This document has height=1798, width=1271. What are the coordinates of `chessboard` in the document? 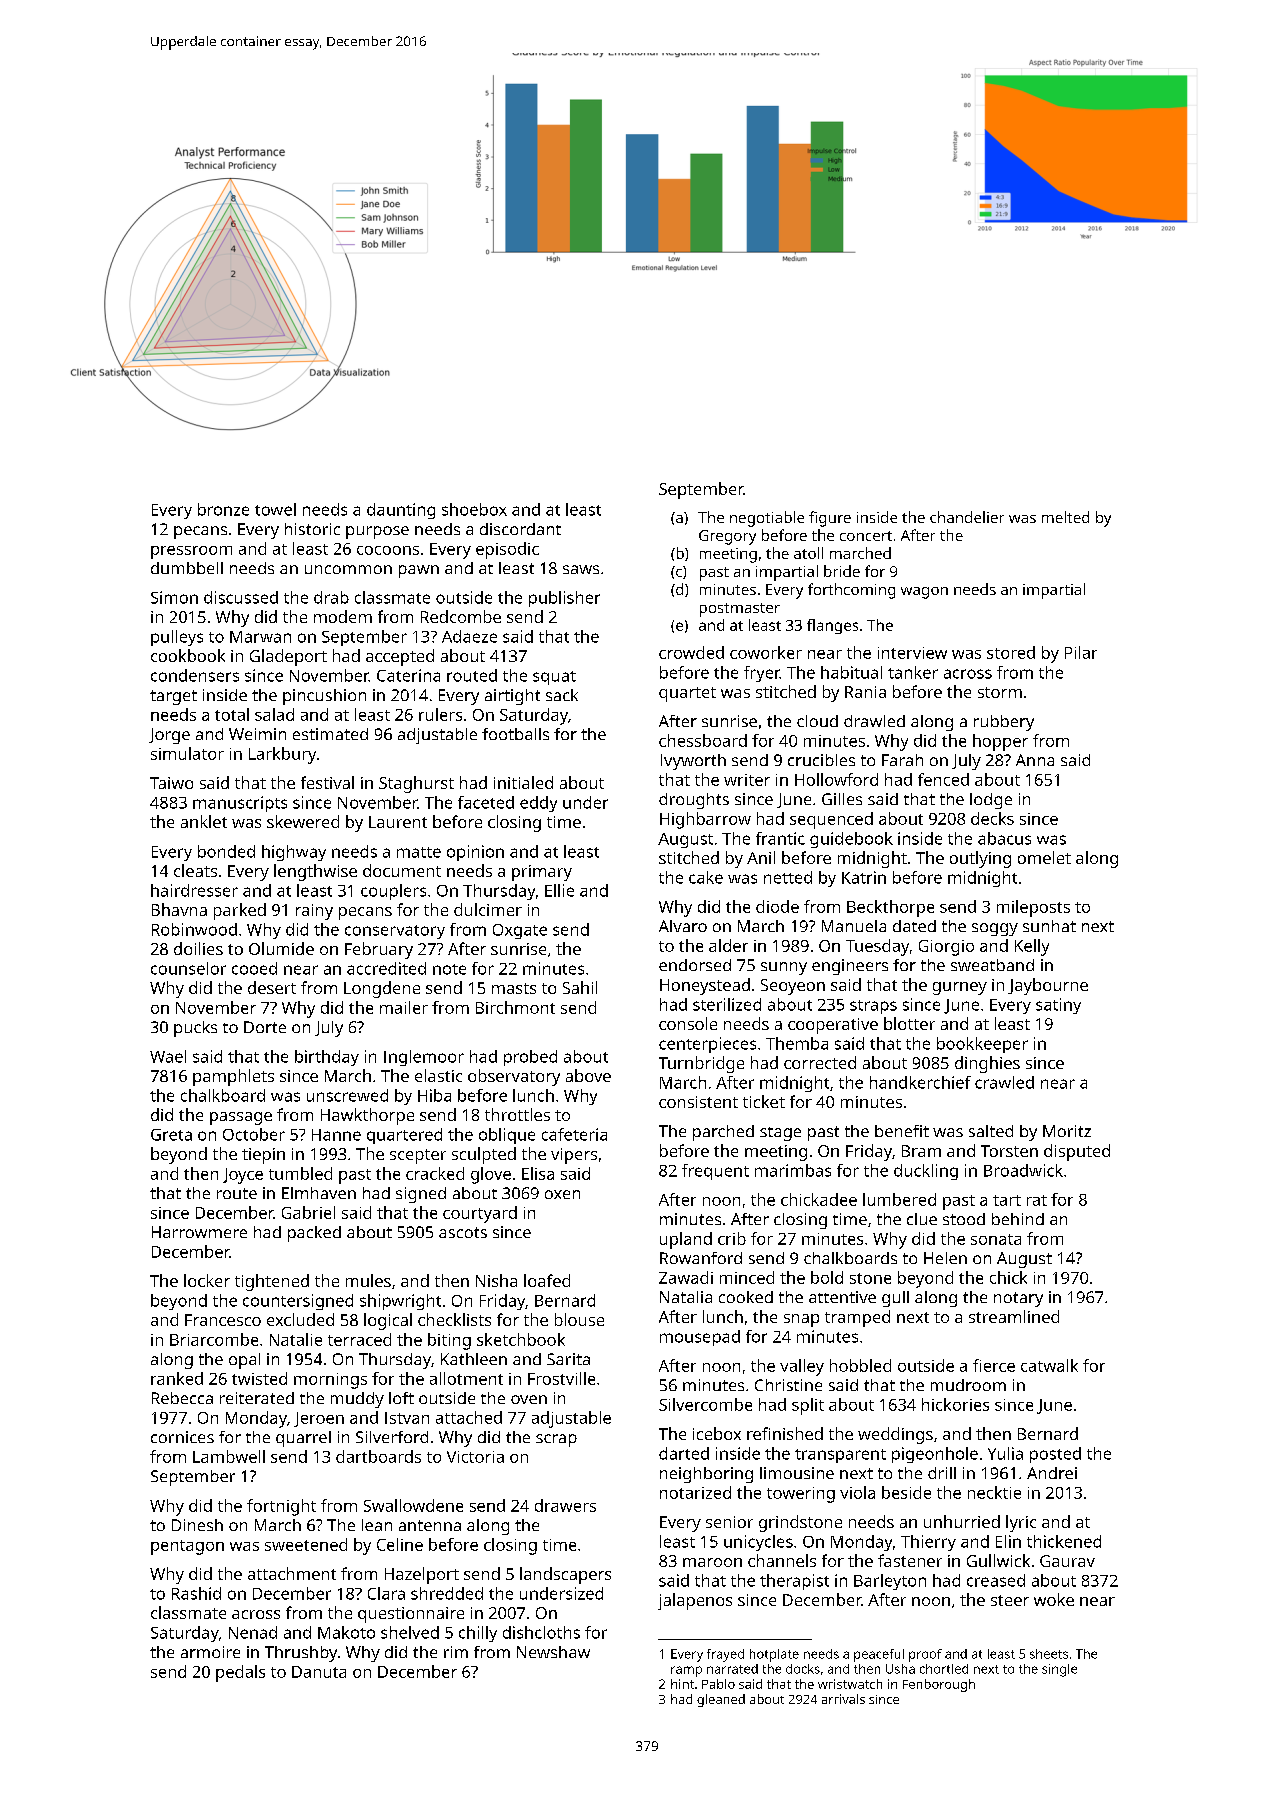 It's located at (703, 740).
